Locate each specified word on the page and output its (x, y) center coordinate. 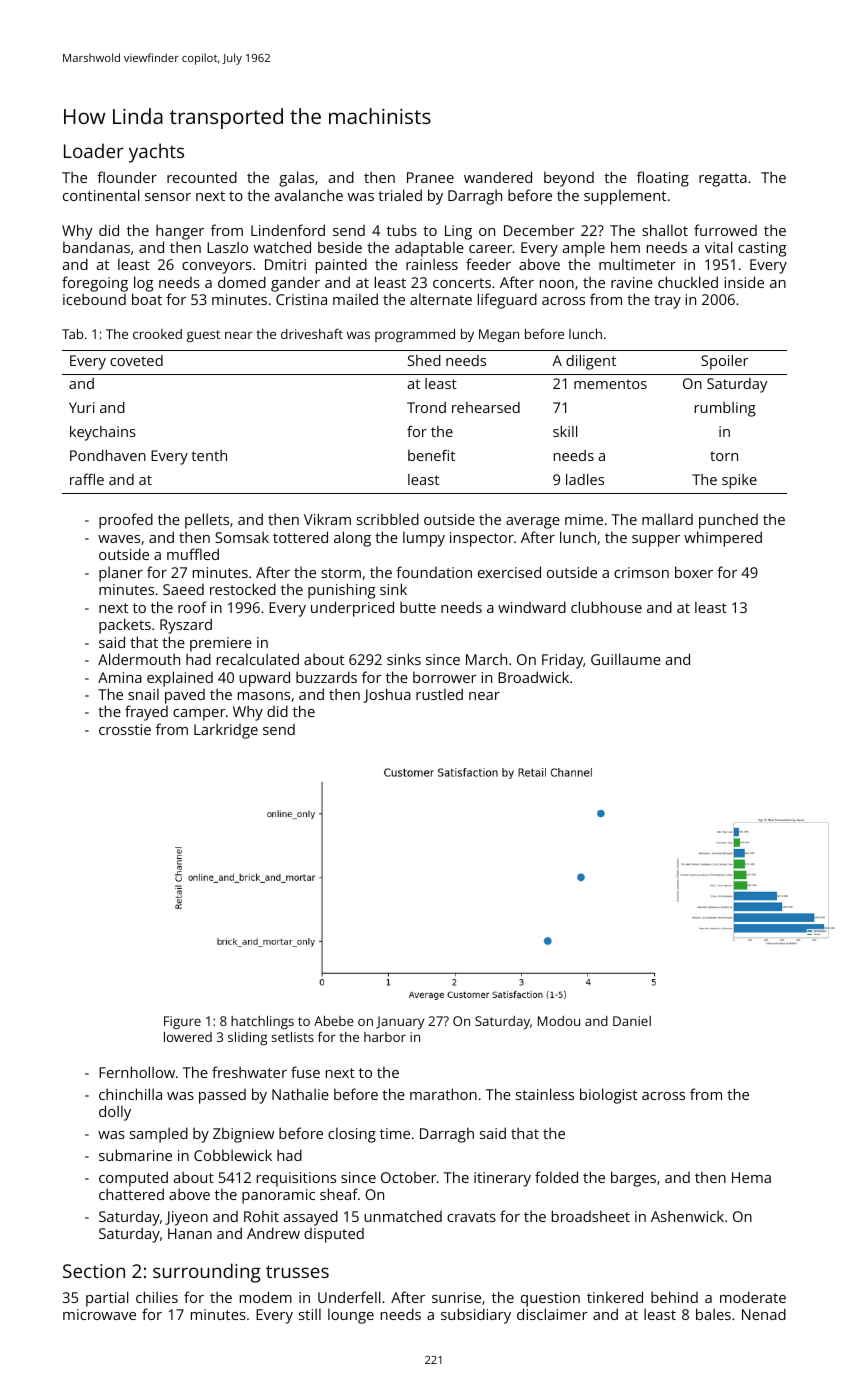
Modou (559, 1021)
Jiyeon (186, 1218)
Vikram (327, 519)
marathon (443, 1094)
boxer (694, 572)
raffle (87, 479)
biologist (608, 1096)
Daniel (632, 1021)
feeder (488, 264)
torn (724, 456)
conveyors (217, 268)
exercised (509, 572)
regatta (723, 180)
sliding (247, 1038)
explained (180, 679)
